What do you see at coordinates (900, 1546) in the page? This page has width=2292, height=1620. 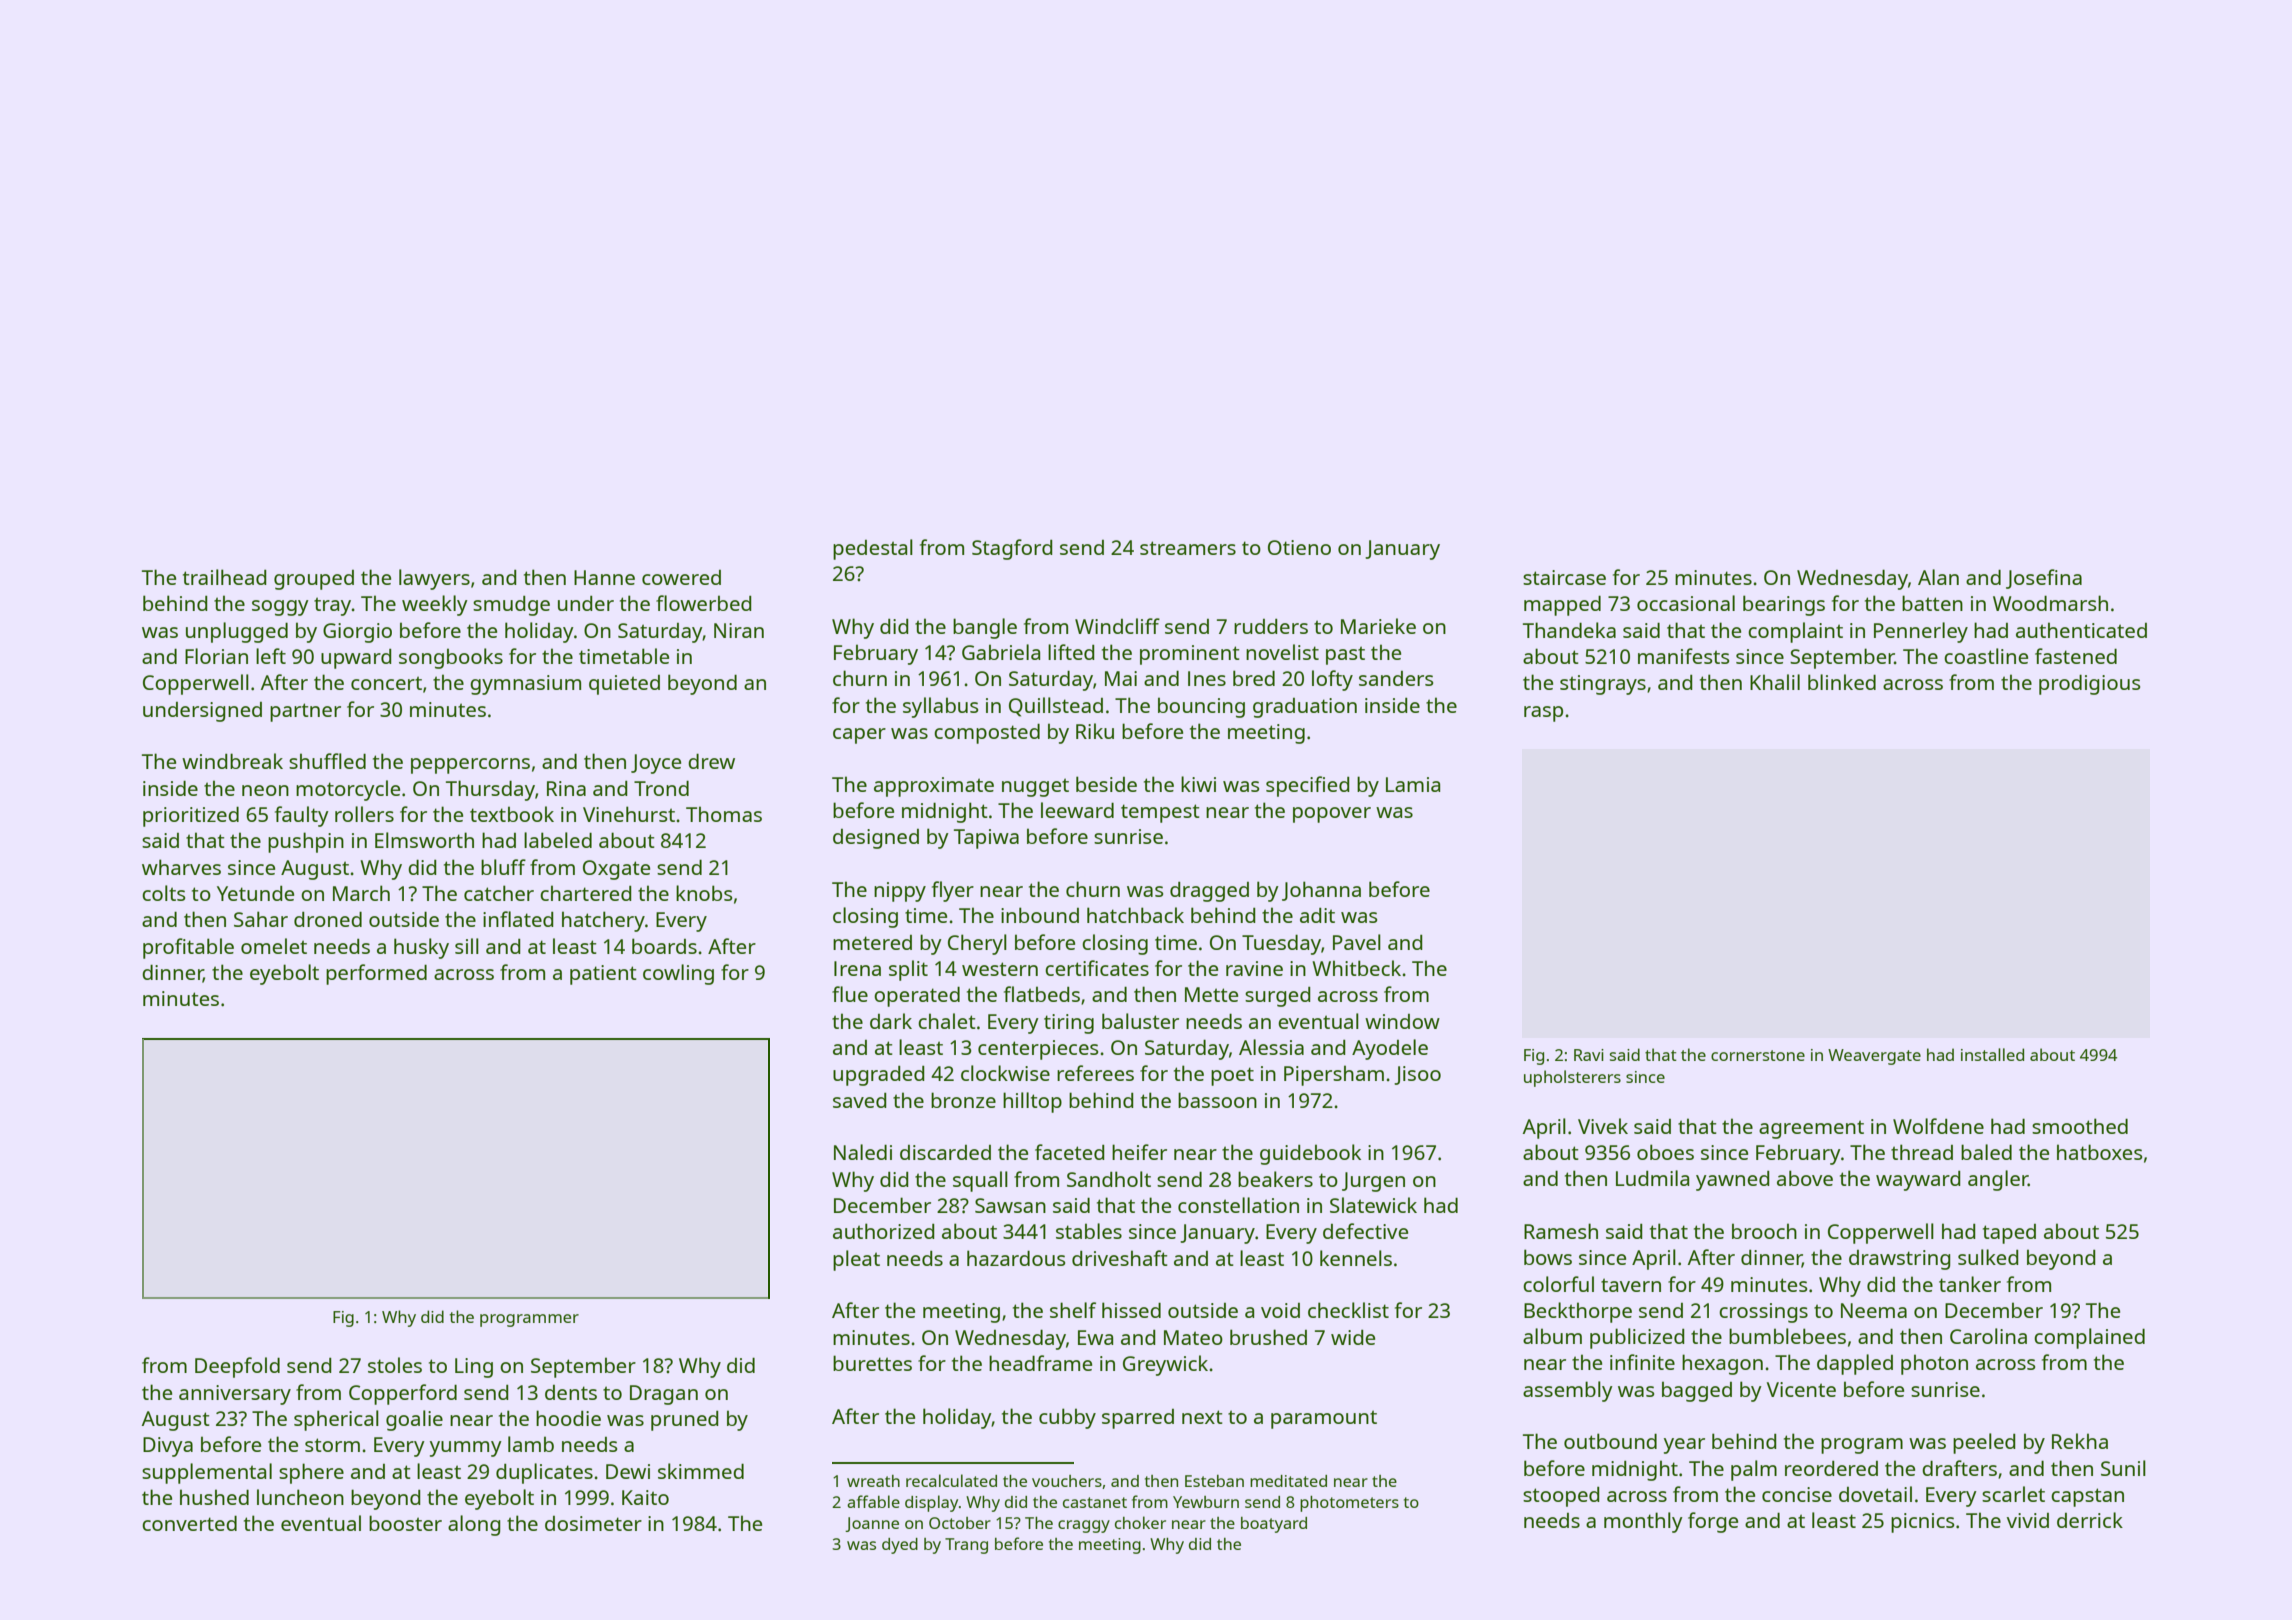 I see `dyed` at bounding box center [900, 1546].
